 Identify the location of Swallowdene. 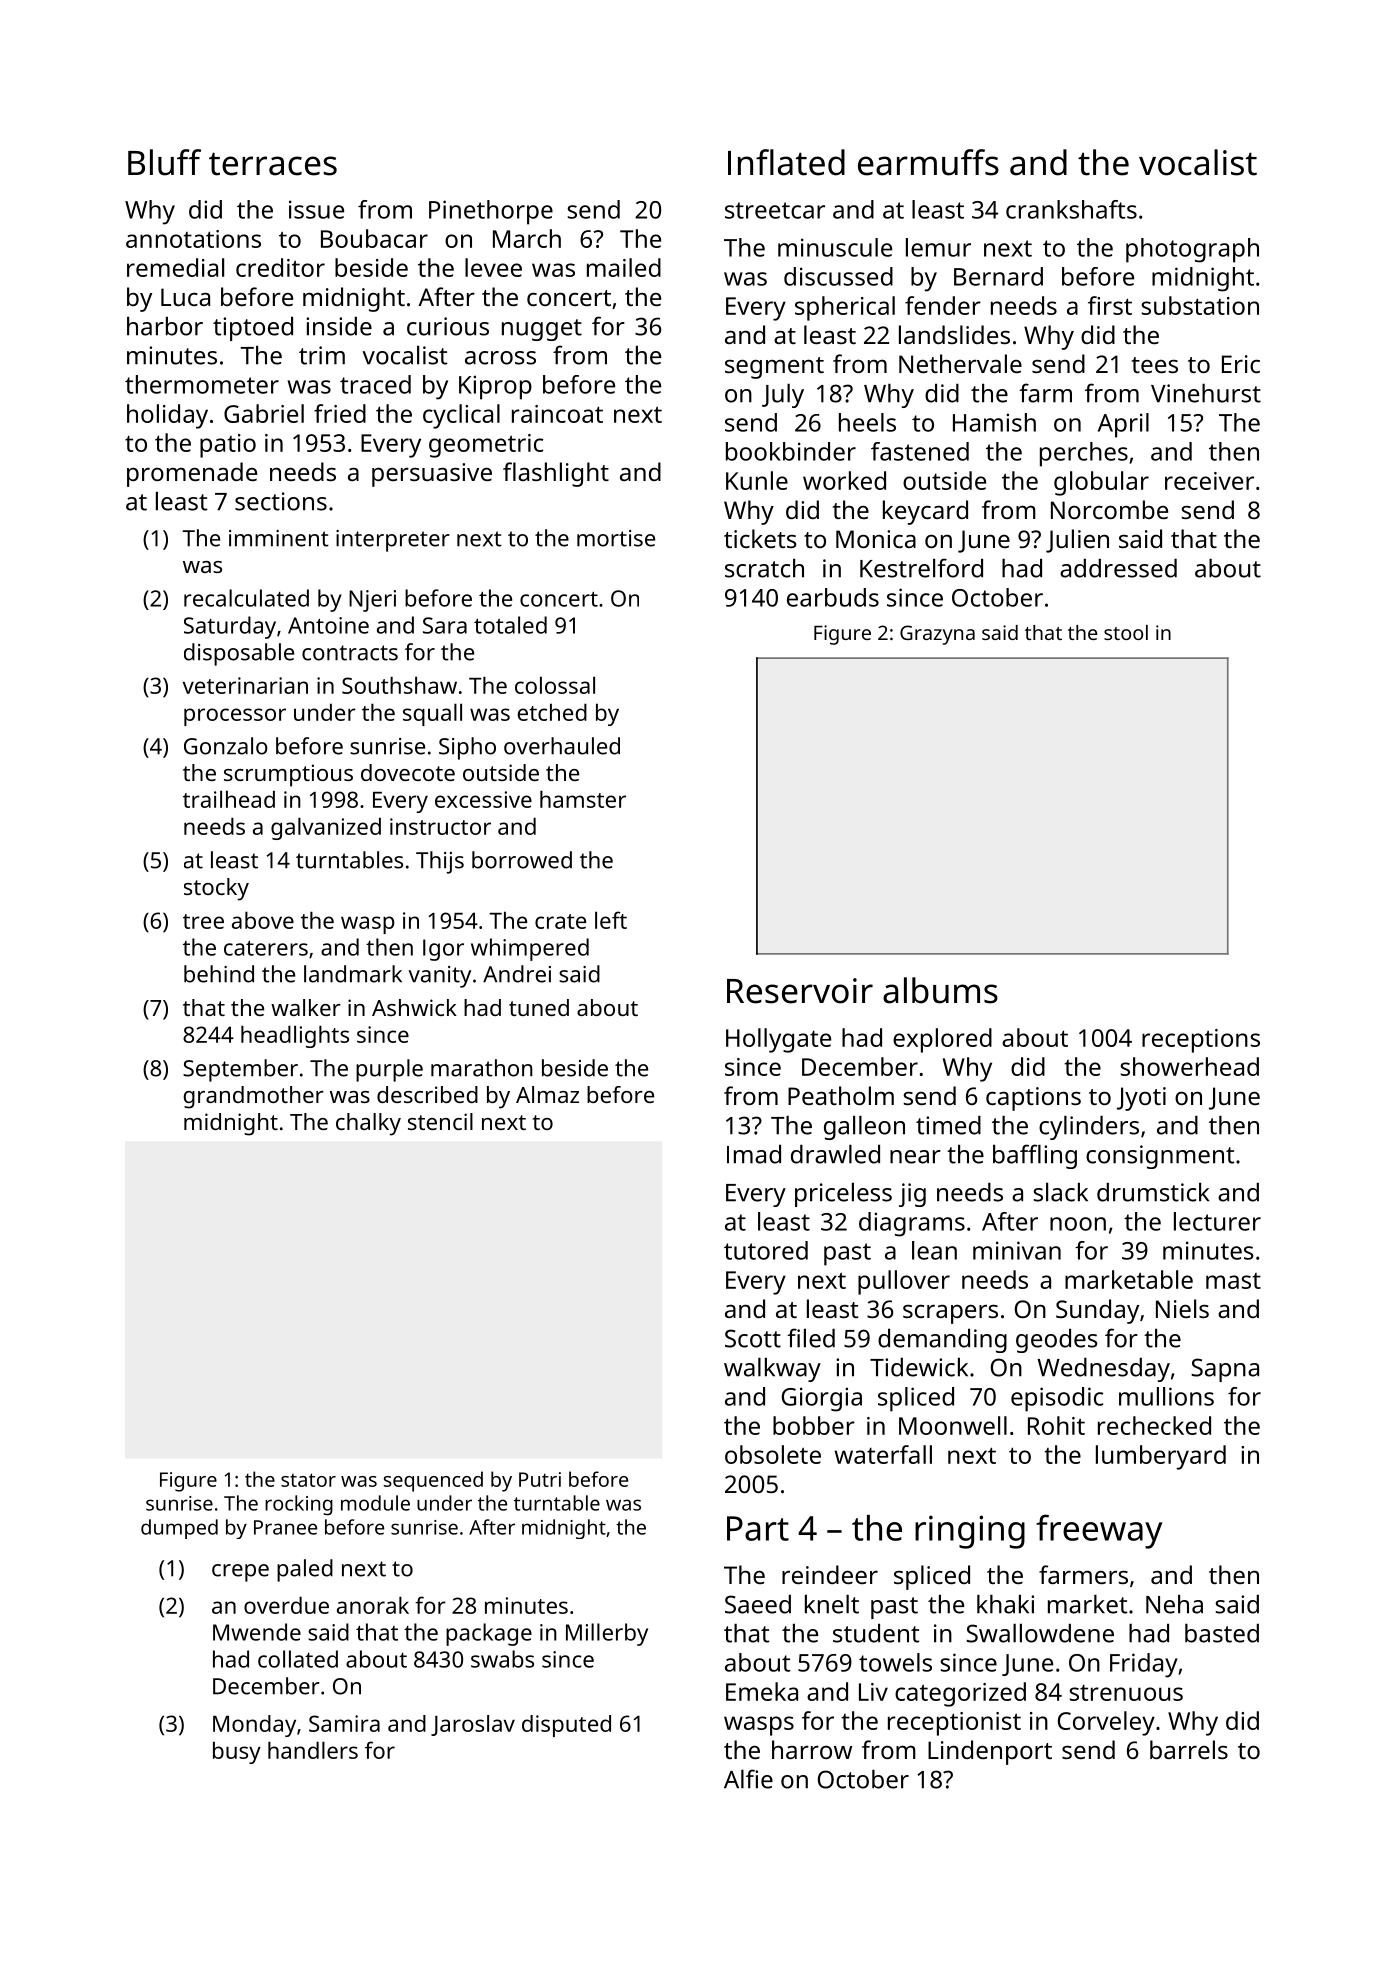
(1040, 1633).
